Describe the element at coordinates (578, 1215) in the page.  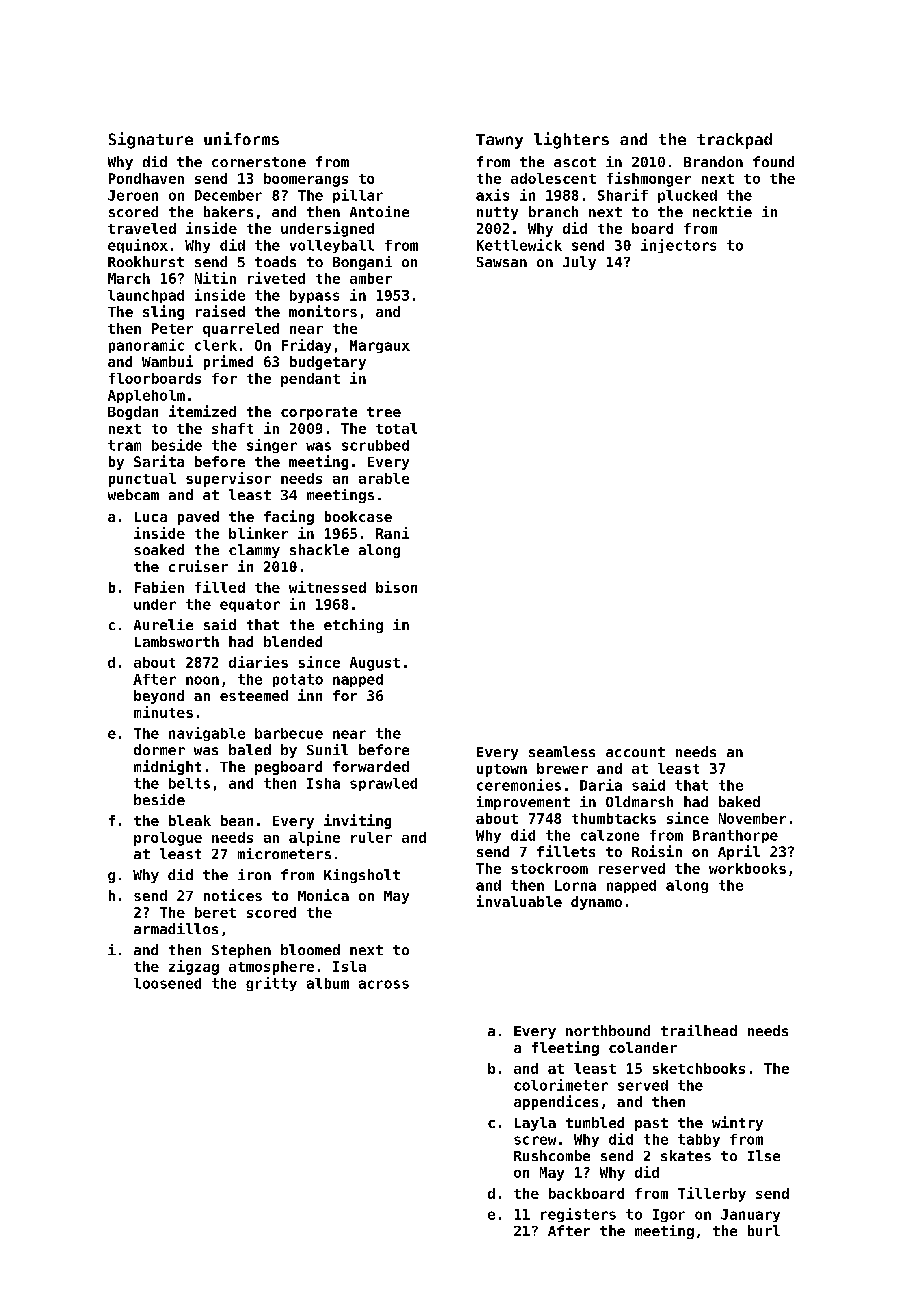
I see `registers` at that location.
